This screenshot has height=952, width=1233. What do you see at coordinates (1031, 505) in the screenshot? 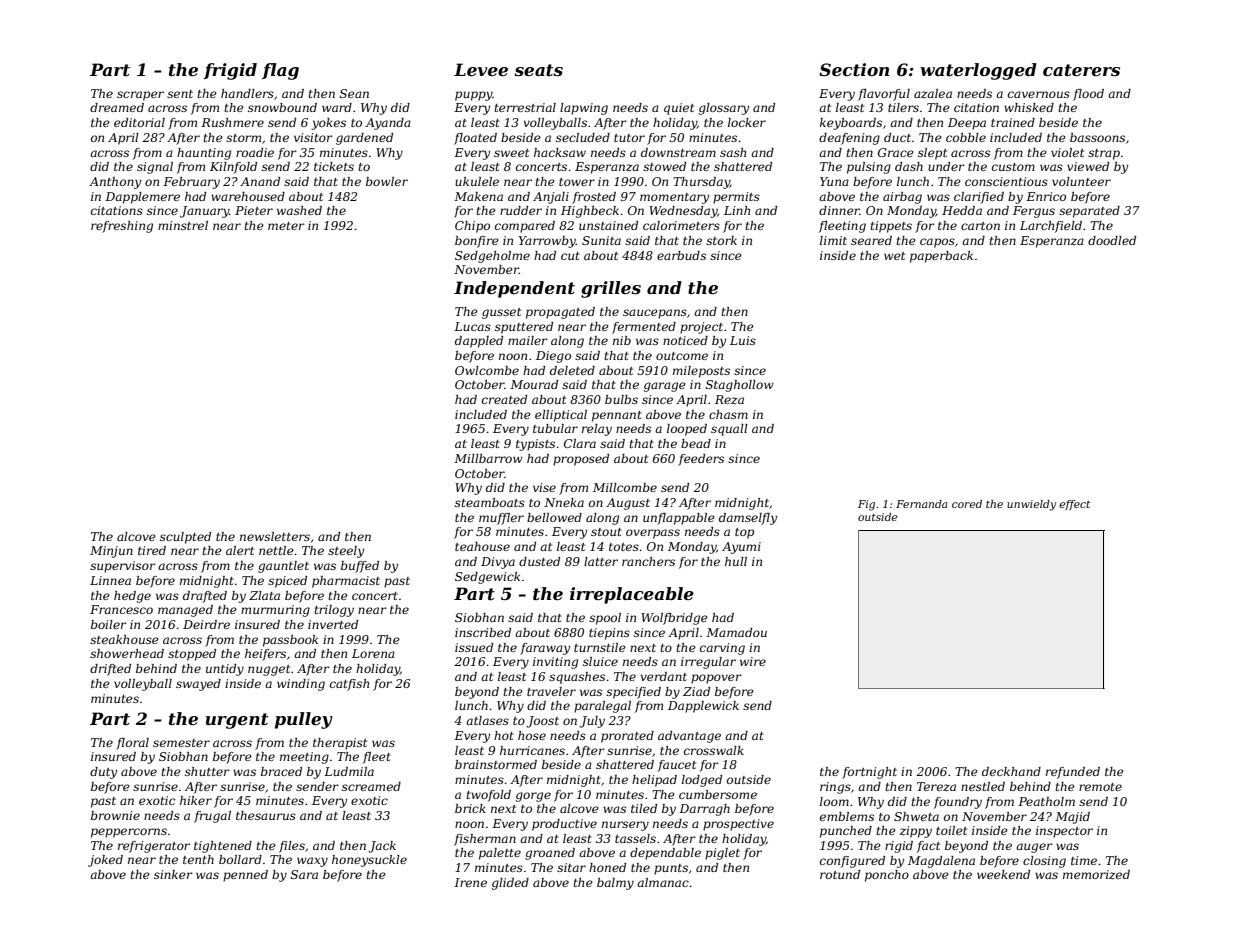
I see `unwieldy` at bounding box center [1031, 505].
